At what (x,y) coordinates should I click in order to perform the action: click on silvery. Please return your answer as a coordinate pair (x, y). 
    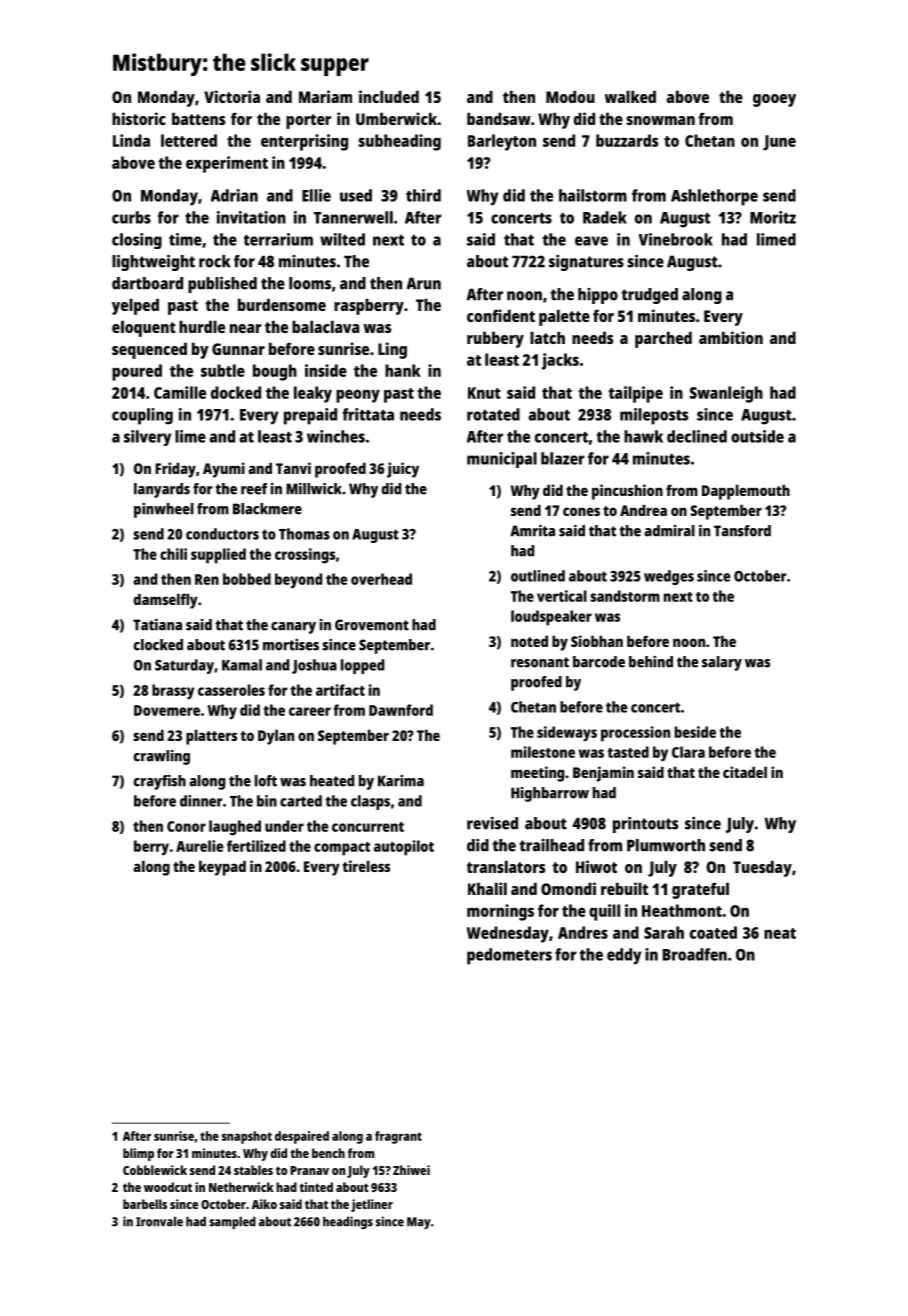
    Looking at the image, I should click on (147, 438).
